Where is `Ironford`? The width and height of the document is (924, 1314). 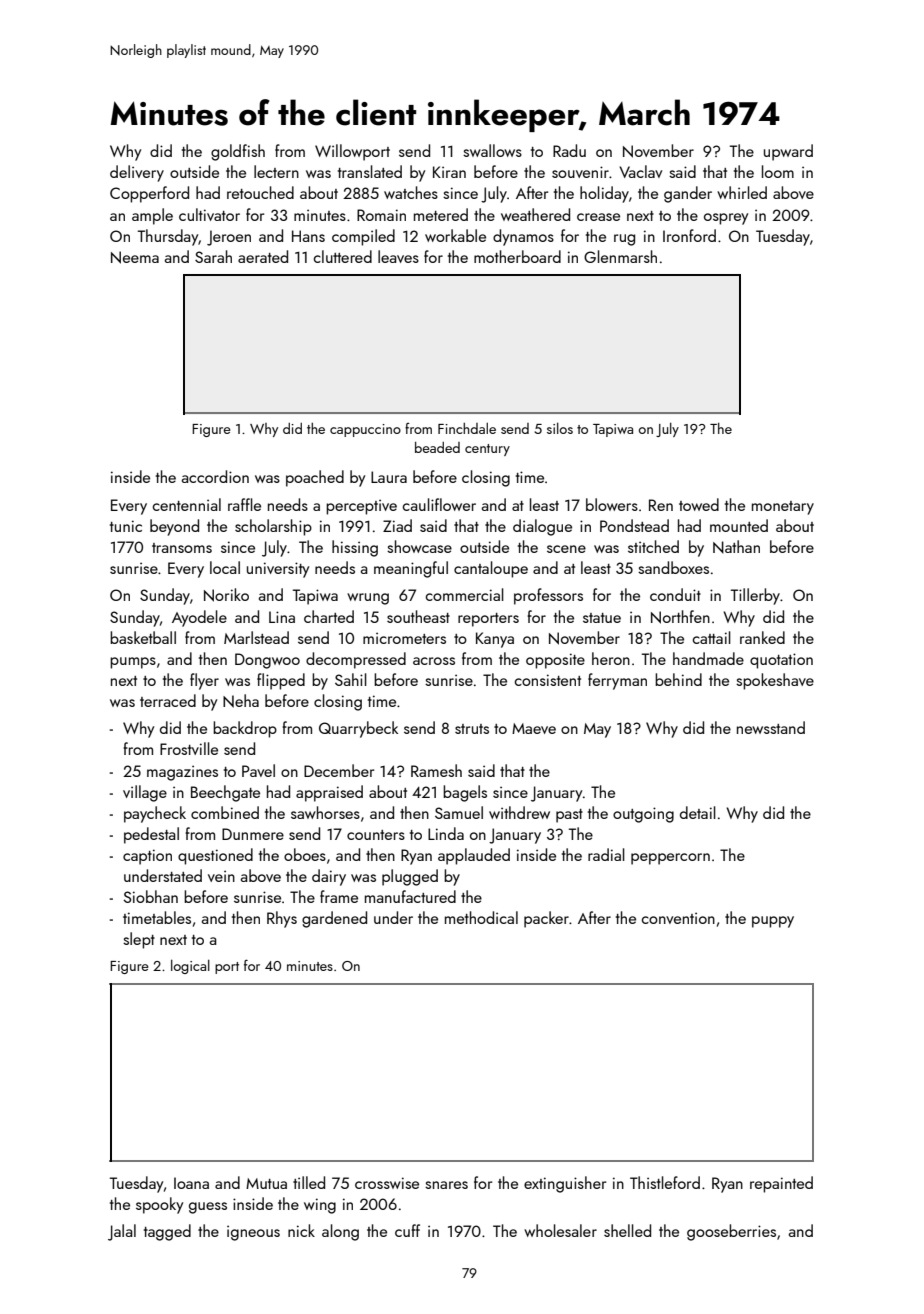
Ironford is located at coordinates (689, 235).
